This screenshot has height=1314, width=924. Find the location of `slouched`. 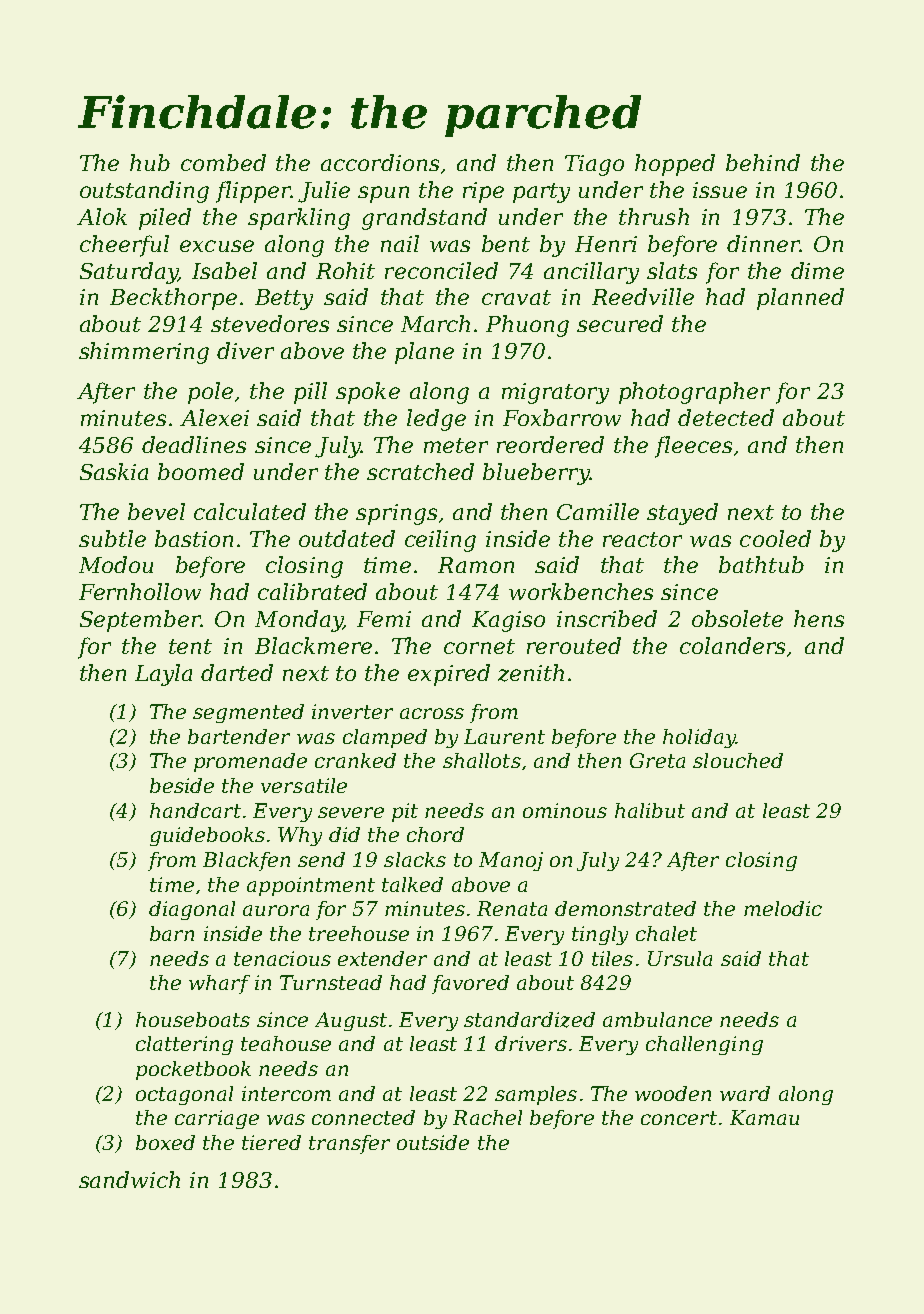

slouched is located at coordinates (738, 760).
